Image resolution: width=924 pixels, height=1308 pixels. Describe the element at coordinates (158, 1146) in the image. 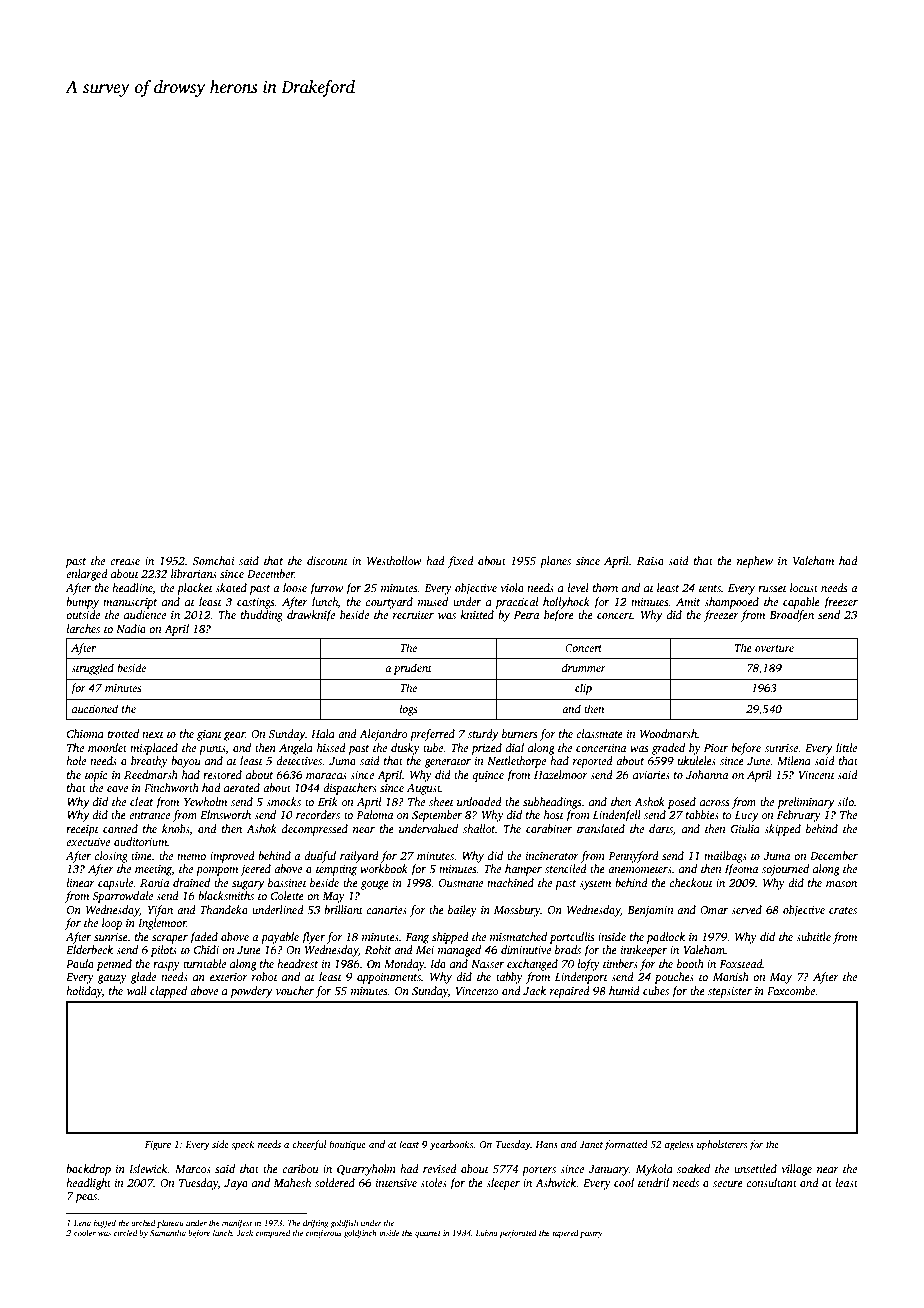

I see `Figure` at that location.
